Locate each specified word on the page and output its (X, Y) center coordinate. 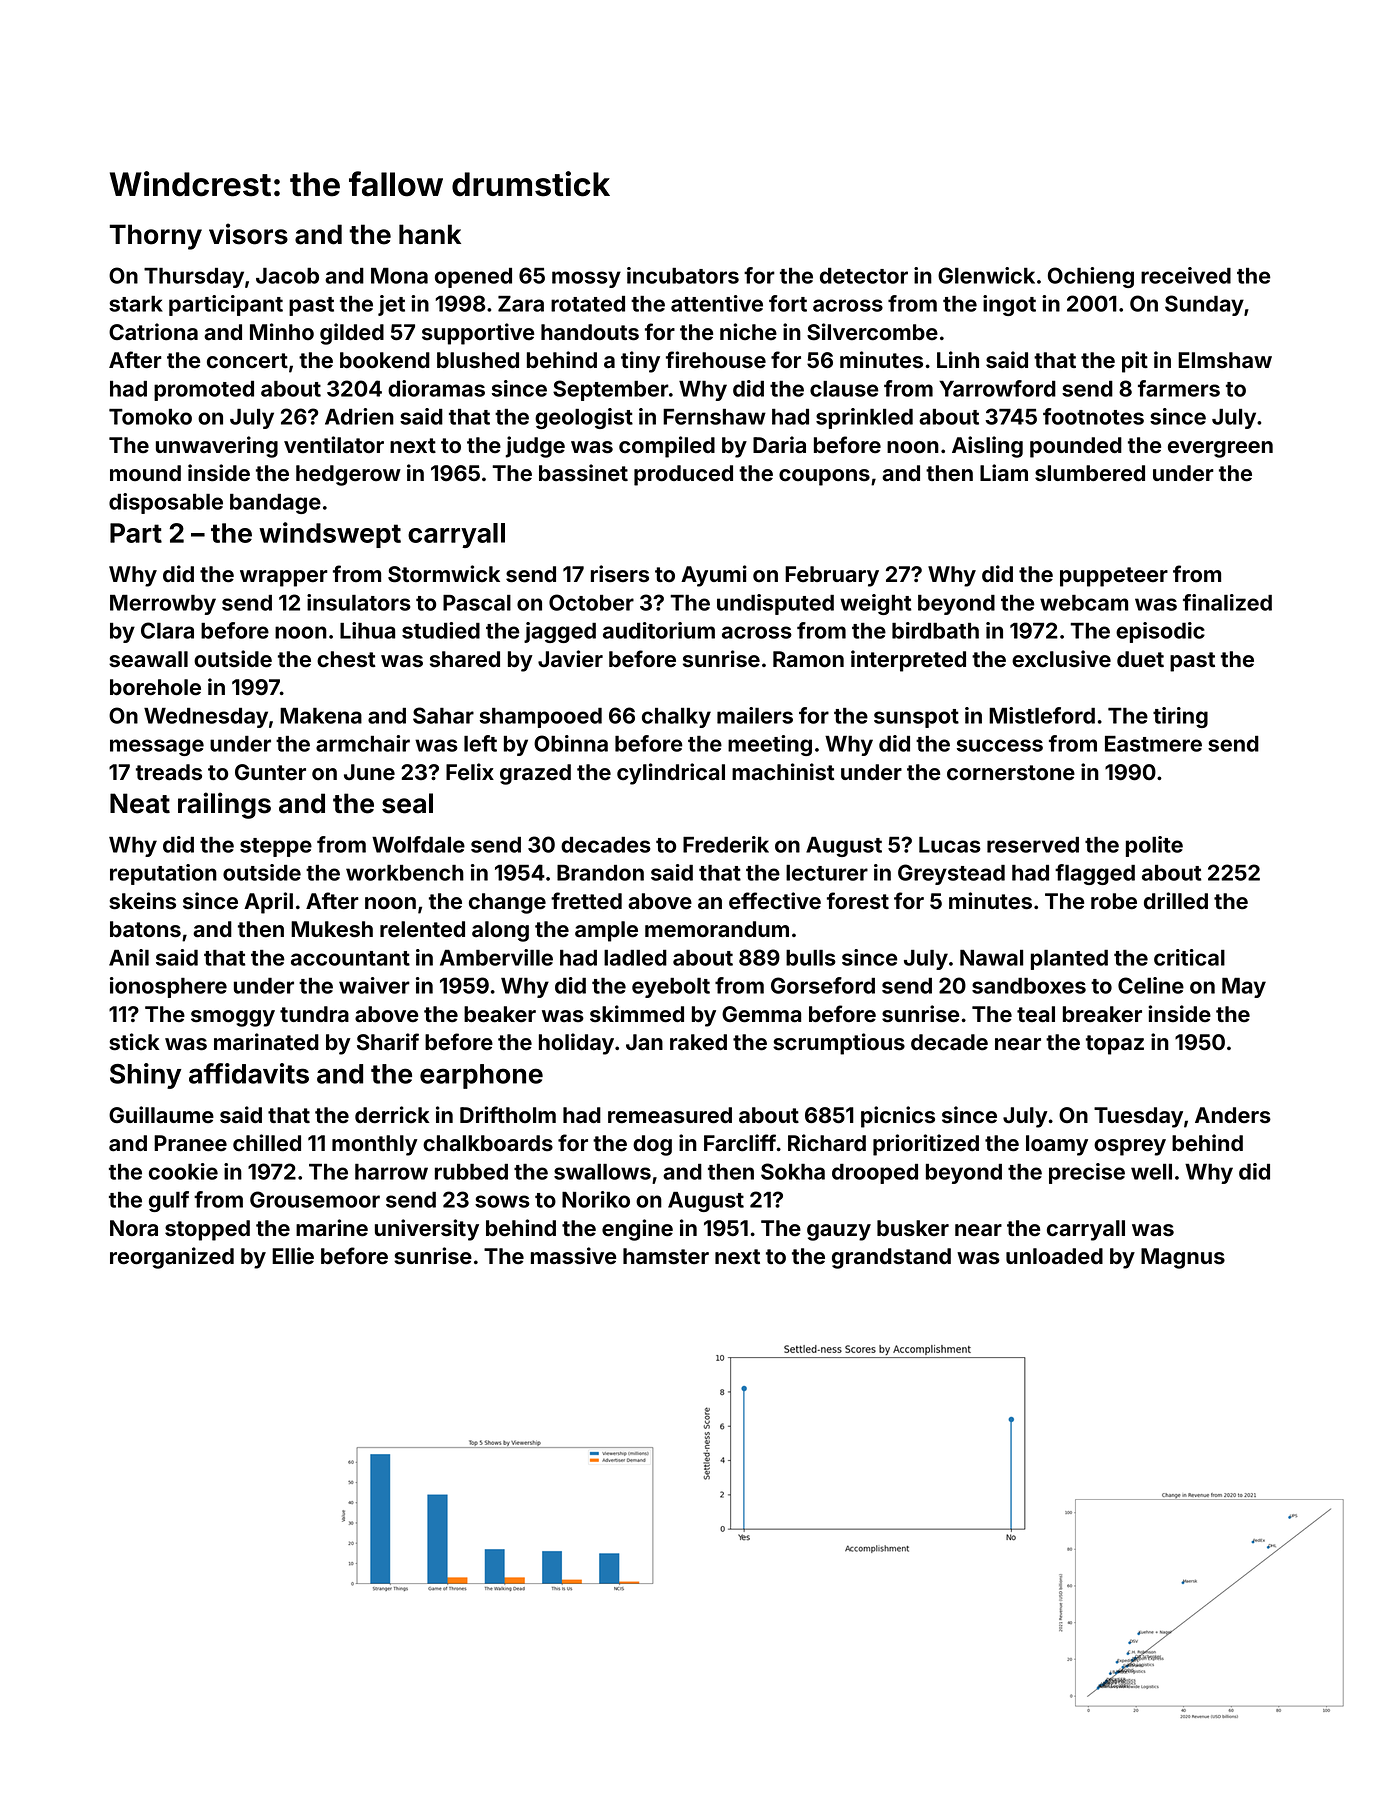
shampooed (541, 718)
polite (1154, 846)
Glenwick (986, 275)
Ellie (293, 1256)
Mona (399, 276)
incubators (683, 275)
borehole (155, 687)
